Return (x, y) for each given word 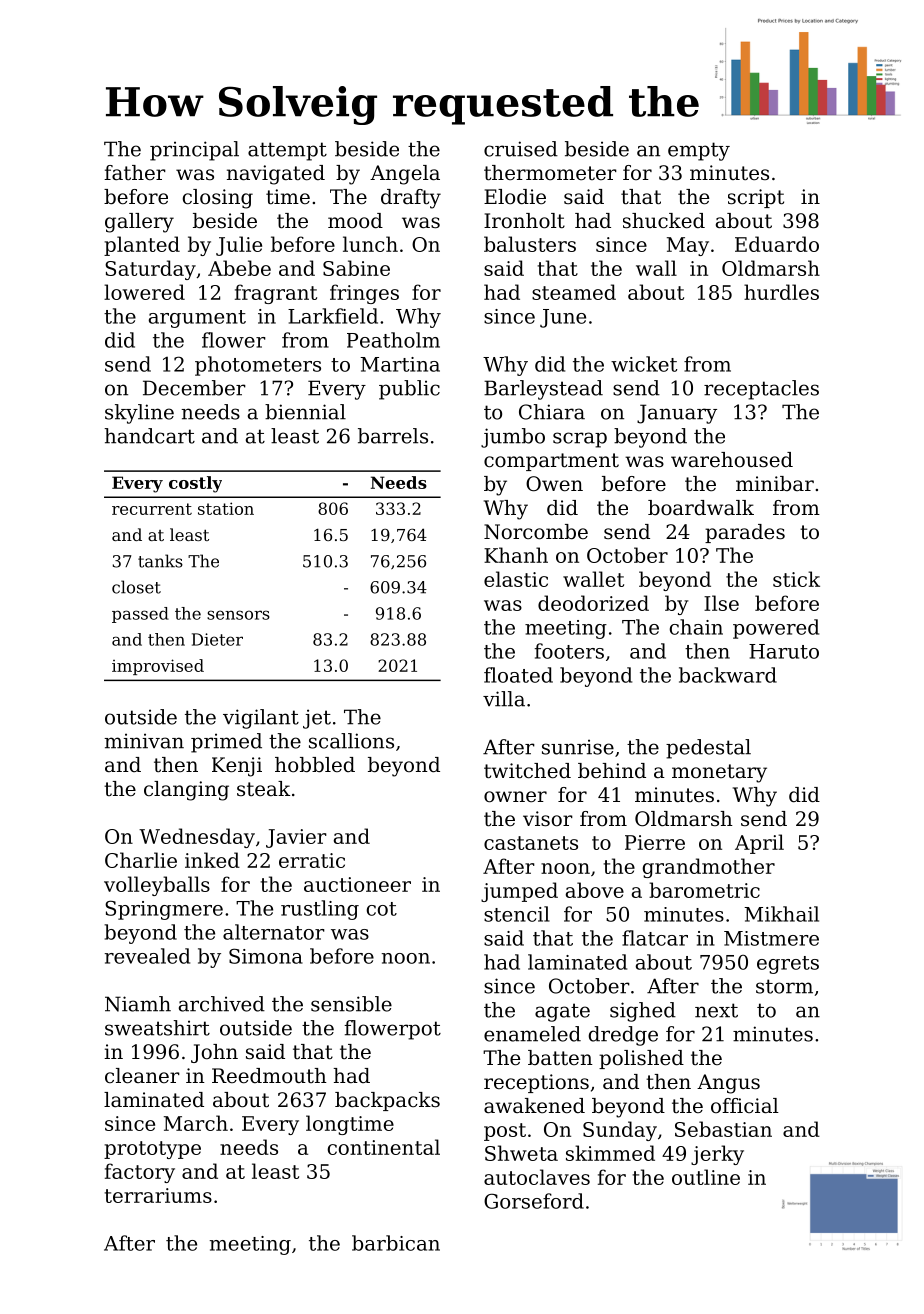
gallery (139, 223)
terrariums (158, 1195)
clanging (186, 791)
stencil (517, 914)
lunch (370, 244)
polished (641, 1059)
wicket (644, 364)
